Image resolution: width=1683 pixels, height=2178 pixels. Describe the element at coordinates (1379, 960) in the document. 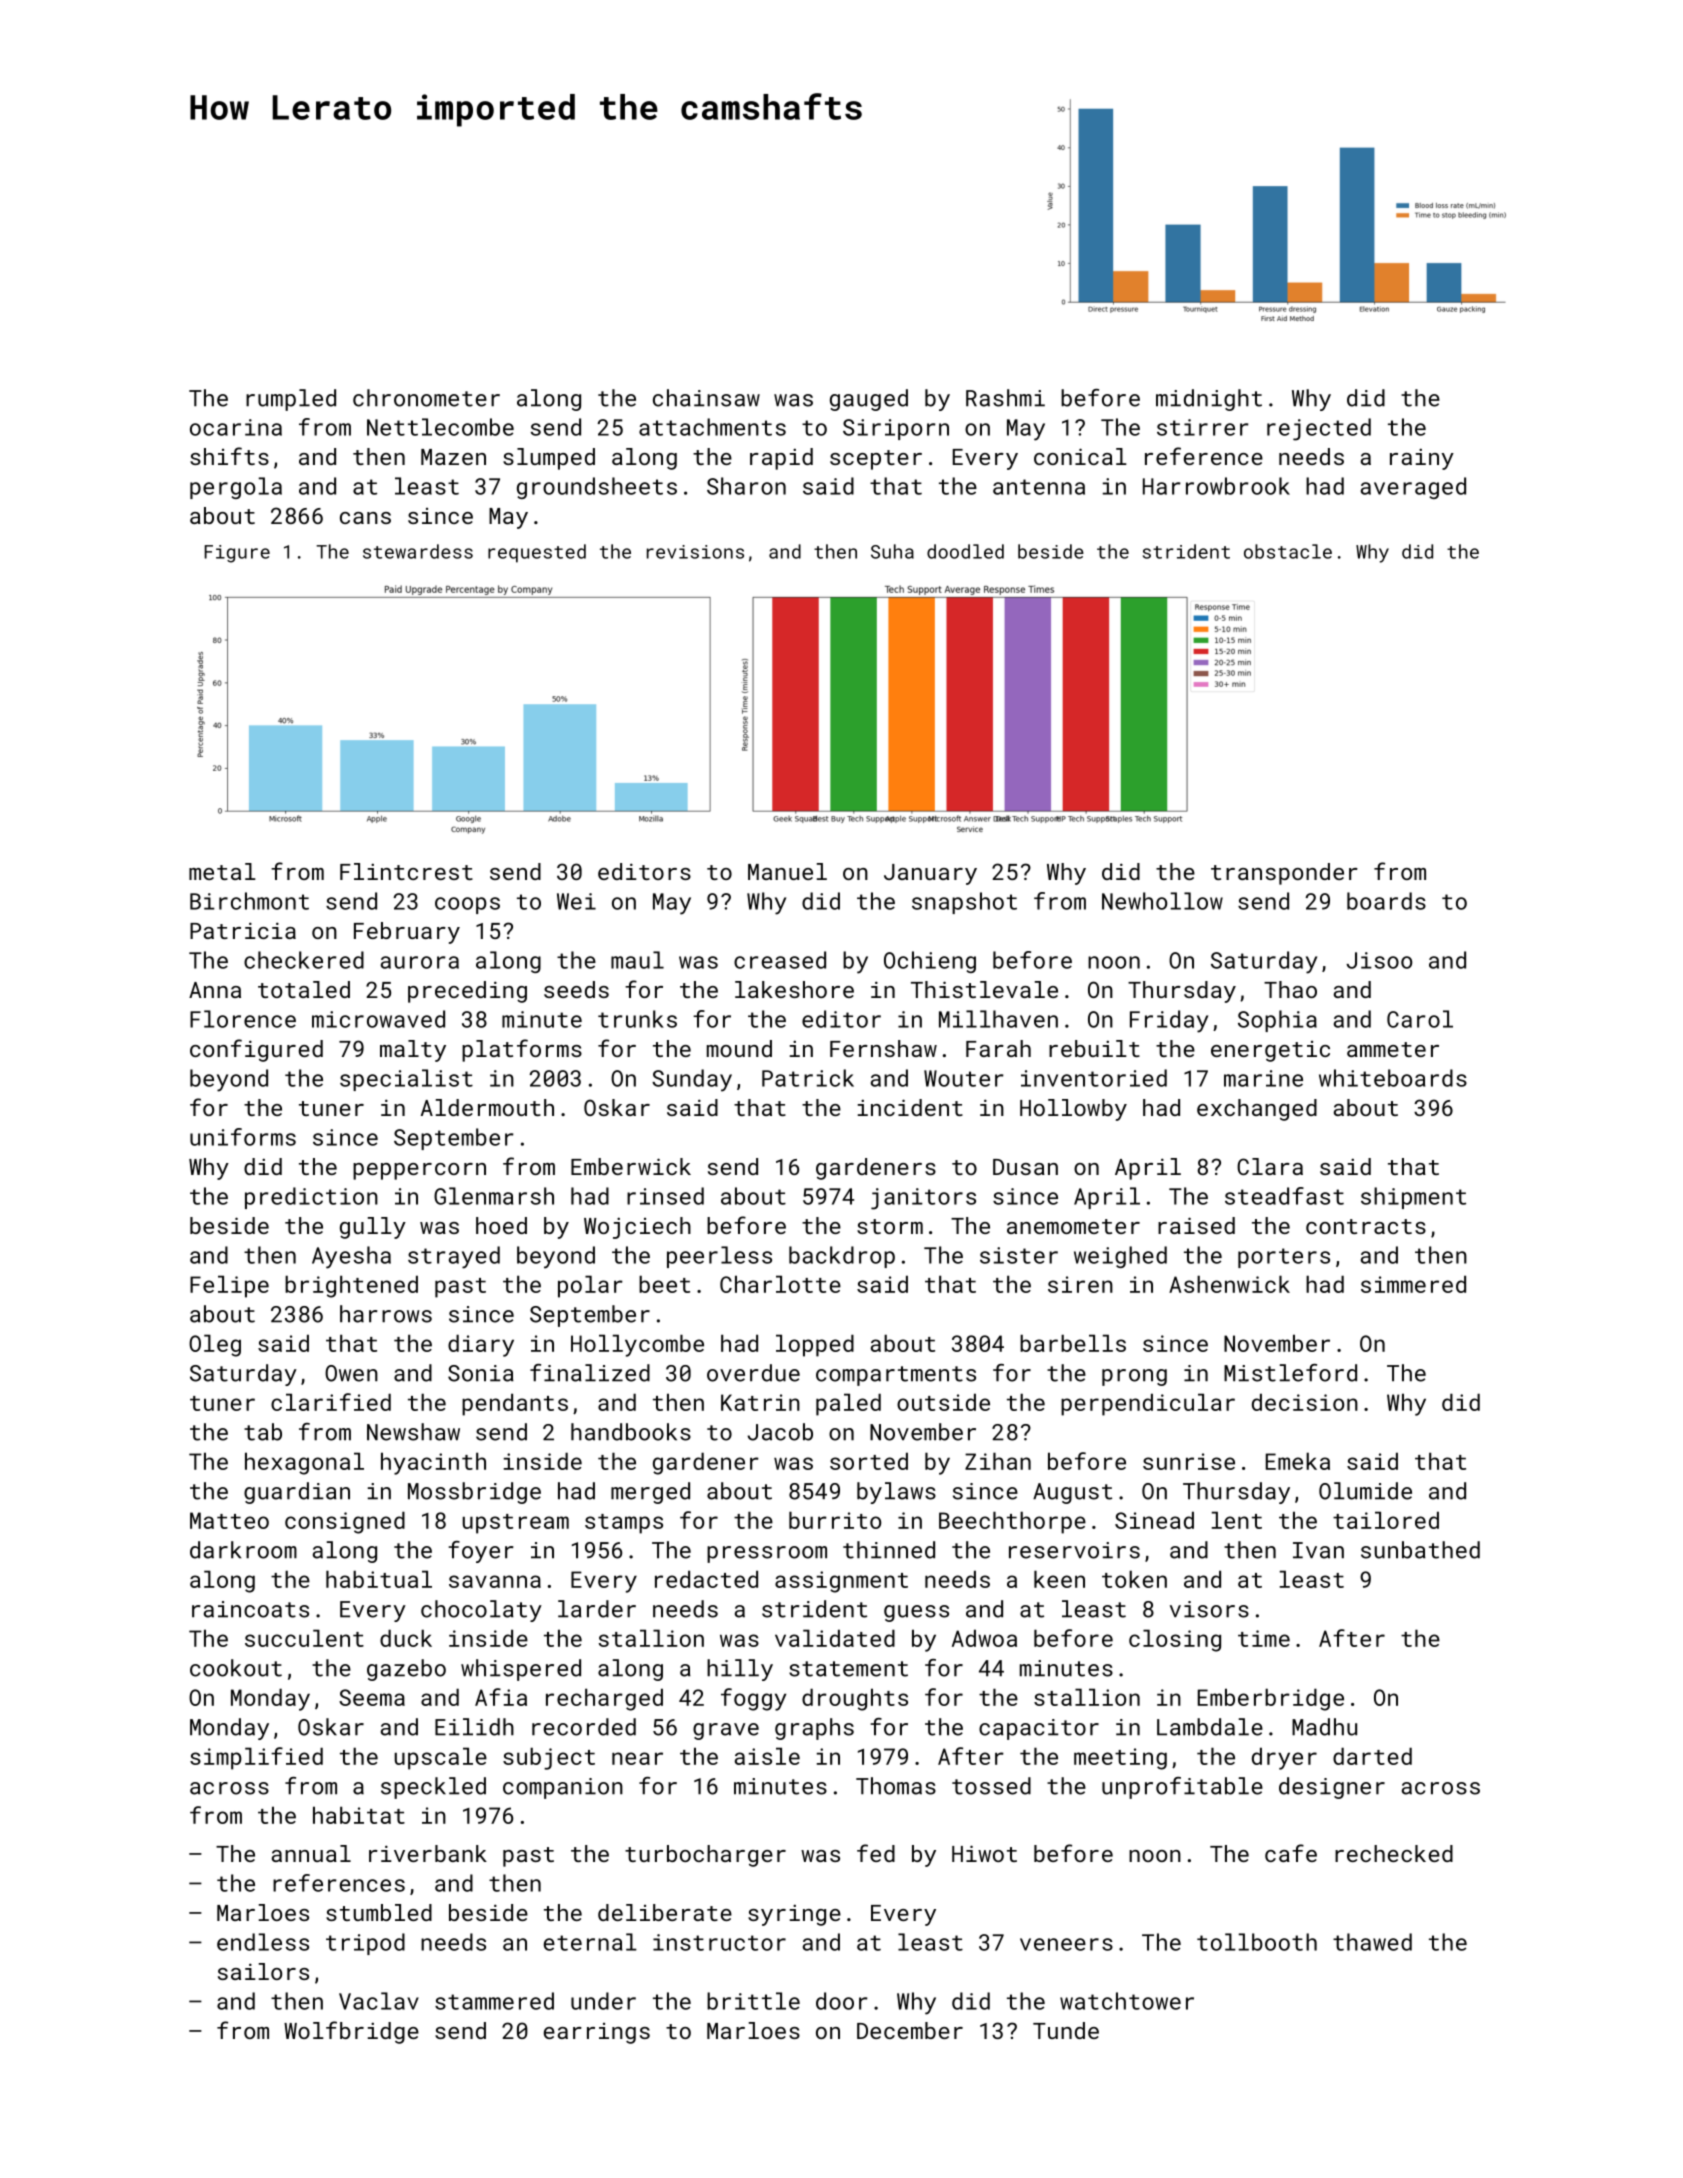

I see `Jisoo` at that location.
